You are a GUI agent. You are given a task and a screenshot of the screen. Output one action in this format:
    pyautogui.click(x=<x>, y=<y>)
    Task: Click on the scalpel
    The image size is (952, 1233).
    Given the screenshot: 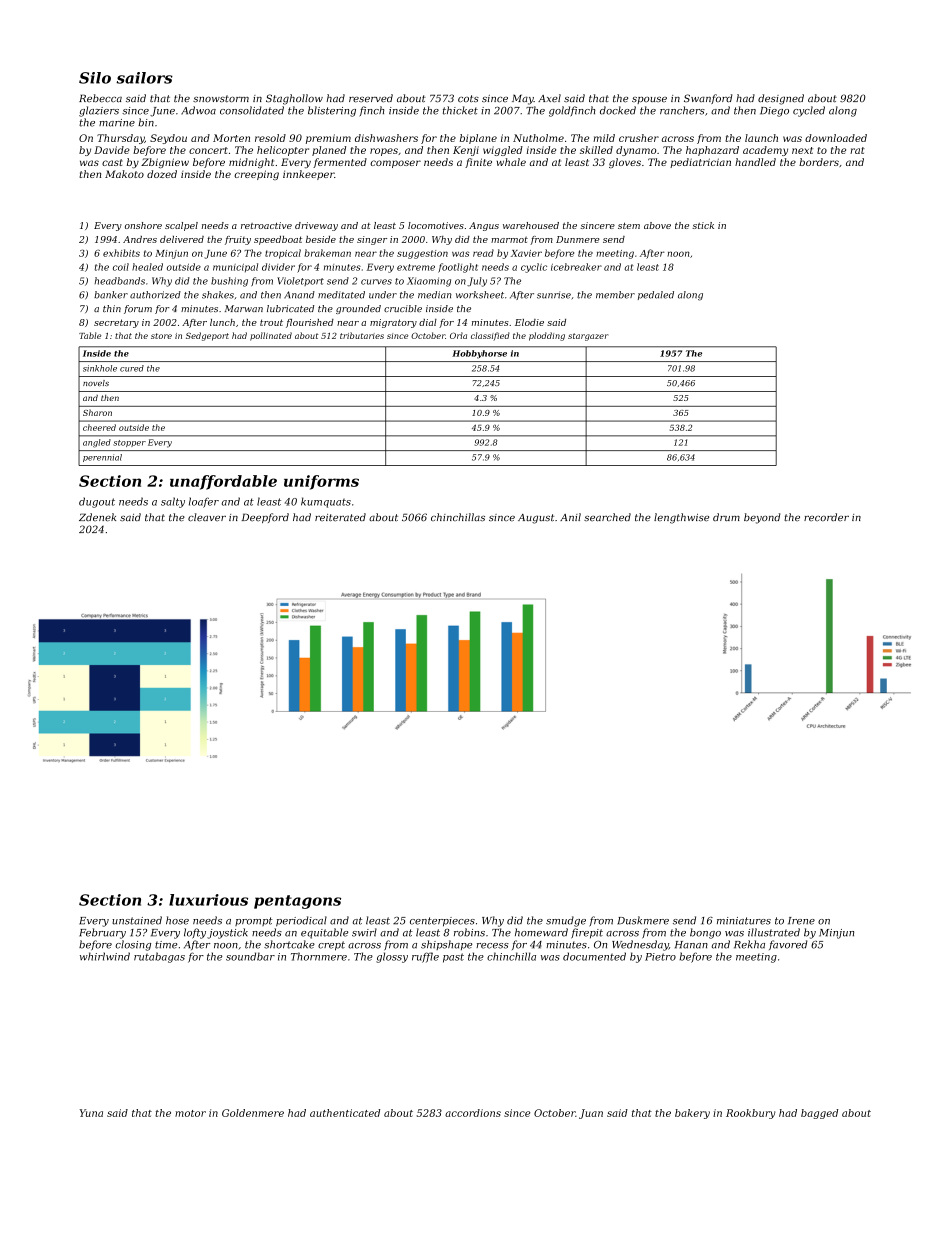 What is the action you would take?
    pyautogui.click(x=181, y=226)
